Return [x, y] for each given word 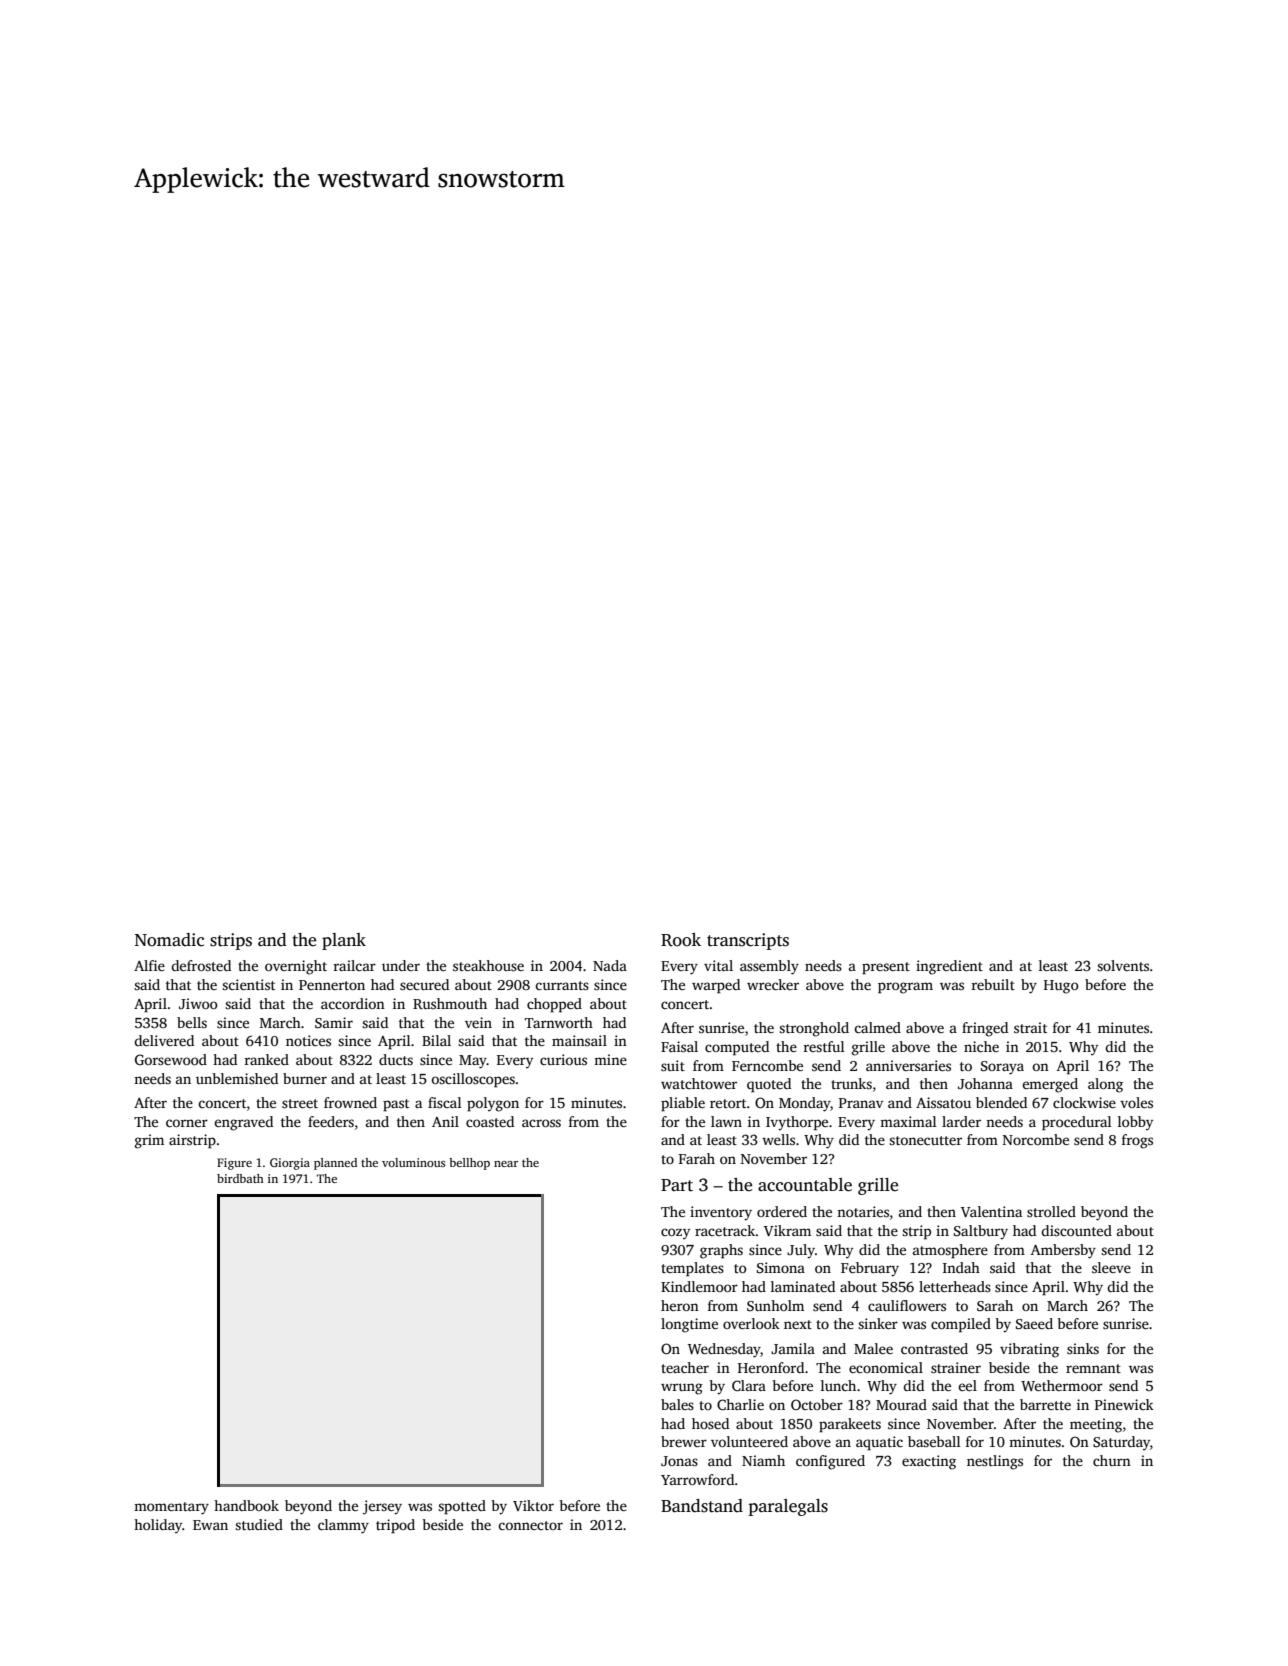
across [541, 1123]
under [401, 965]
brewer [684, 1441]
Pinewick [1124, 1404]
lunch [838, 1385]
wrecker [773, 984]
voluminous [413, 1162]
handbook [246, 1505]
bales [677, 1404]
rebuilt [993, 984]
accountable [805, 1185]
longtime [689, 1325]
